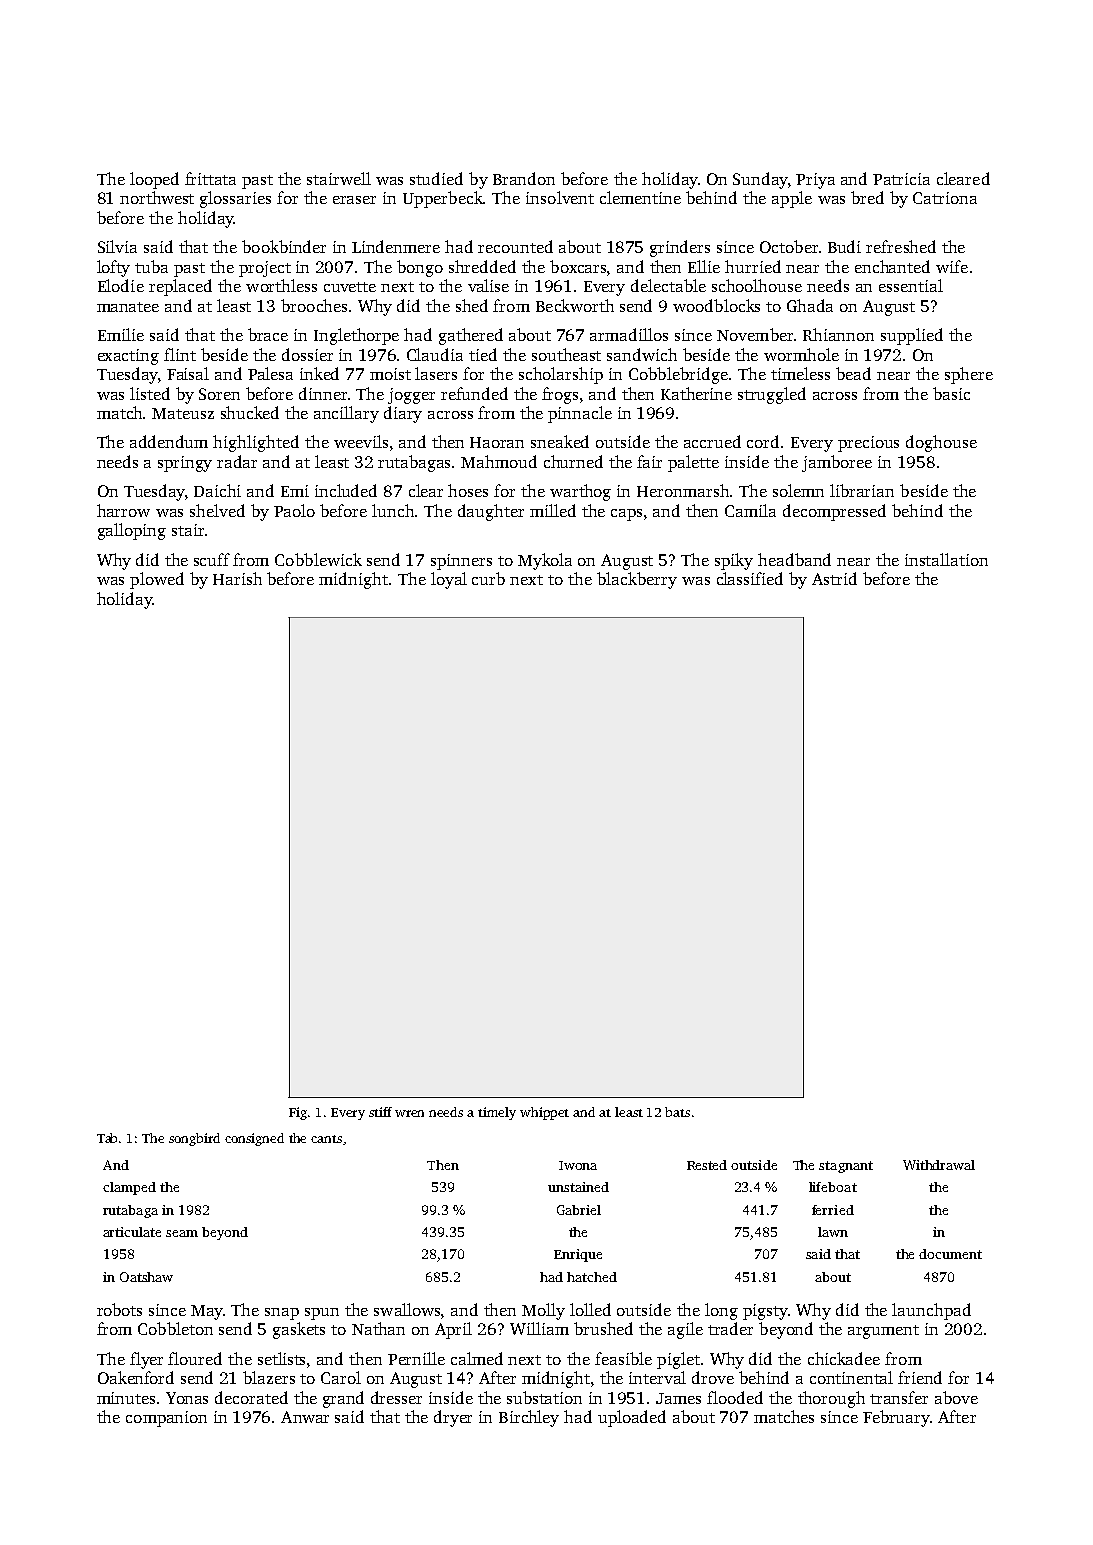 The width and height of the image is (1093, 1545). I want to click on Rested, so click(707, 1165).
